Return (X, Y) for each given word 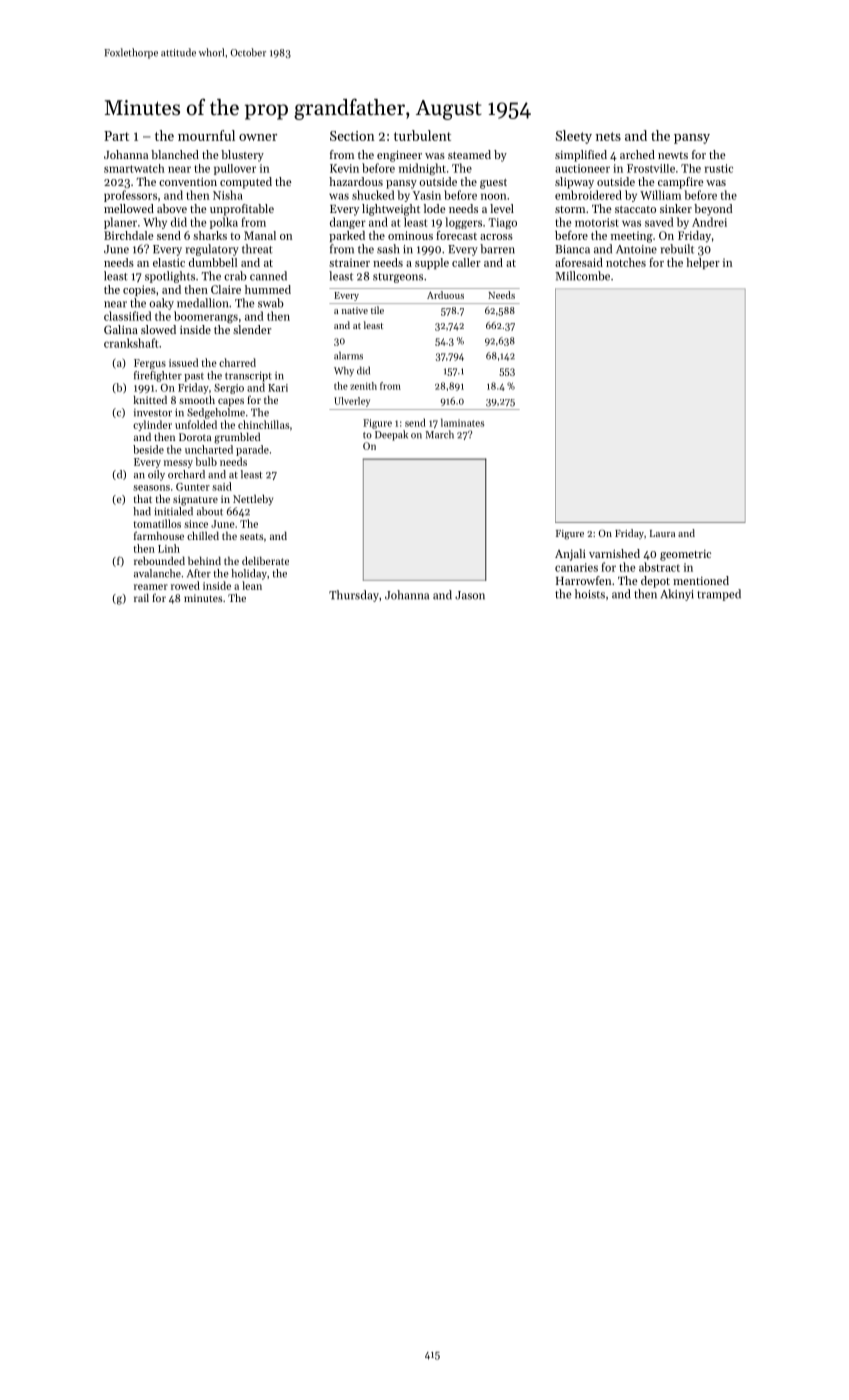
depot (655, 582)
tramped (719, 595)
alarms (348, 355)
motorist (597, 222)
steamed (469, 154)
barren (497, 249)
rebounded (159, 561)
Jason (470, 595)
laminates (462, 422)
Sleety (574, 137)
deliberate (265, 561)
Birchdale (128, 235)
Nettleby (253, 500)
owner (258, 137)
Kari (278, 388)
